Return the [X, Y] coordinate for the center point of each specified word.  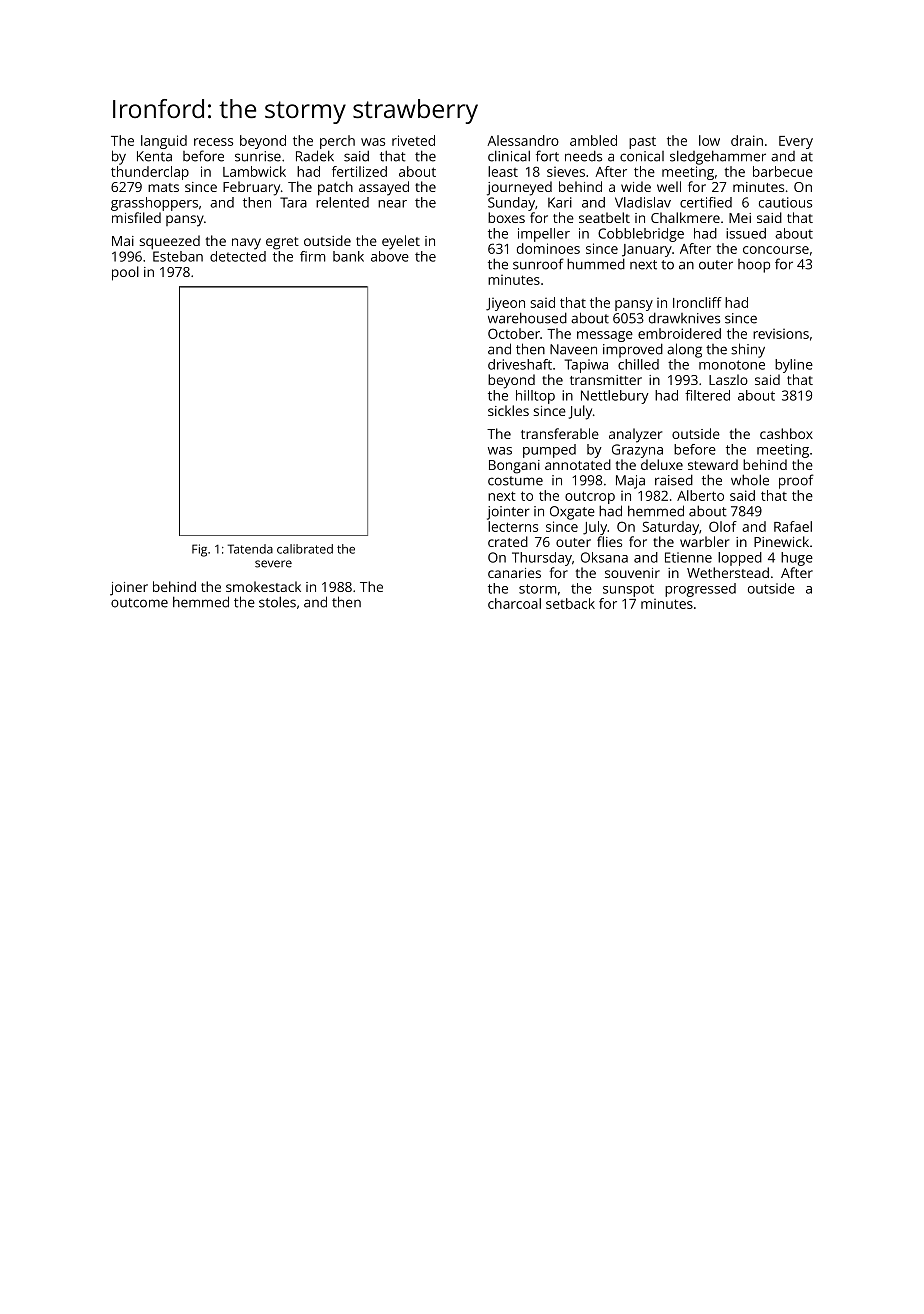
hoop [754, 266]
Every [796, 142]
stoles [277, 602]
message [605, 336]
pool [125, 273]
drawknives [684, 318]
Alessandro [523, 140]
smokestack [263, 586]
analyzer [635, 435]
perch [337, 142]
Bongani [514, 467]
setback [570, 603]
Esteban [178, 256]
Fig [199, 550]
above [390, 256]
